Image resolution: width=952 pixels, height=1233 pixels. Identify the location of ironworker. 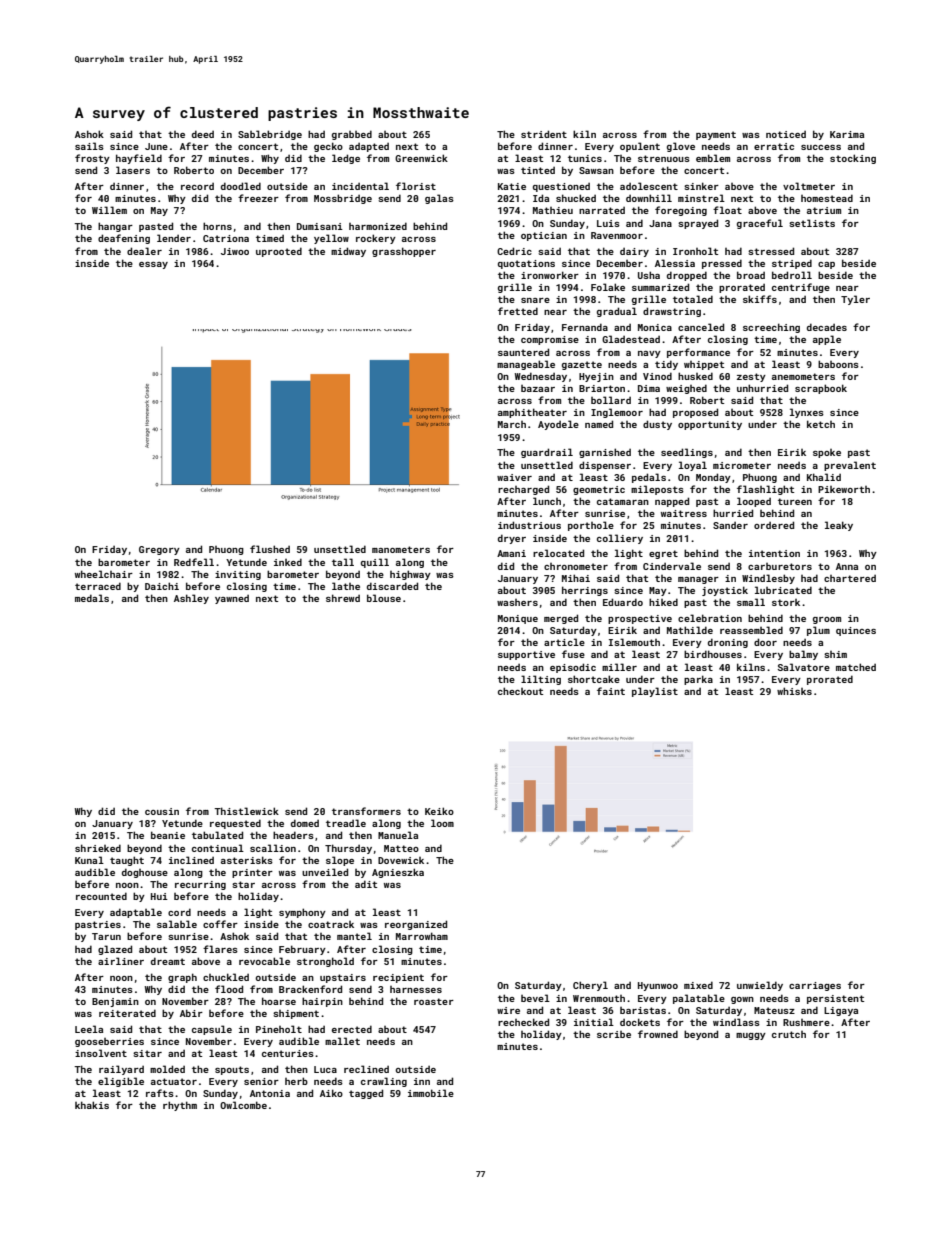
(550, 275).
